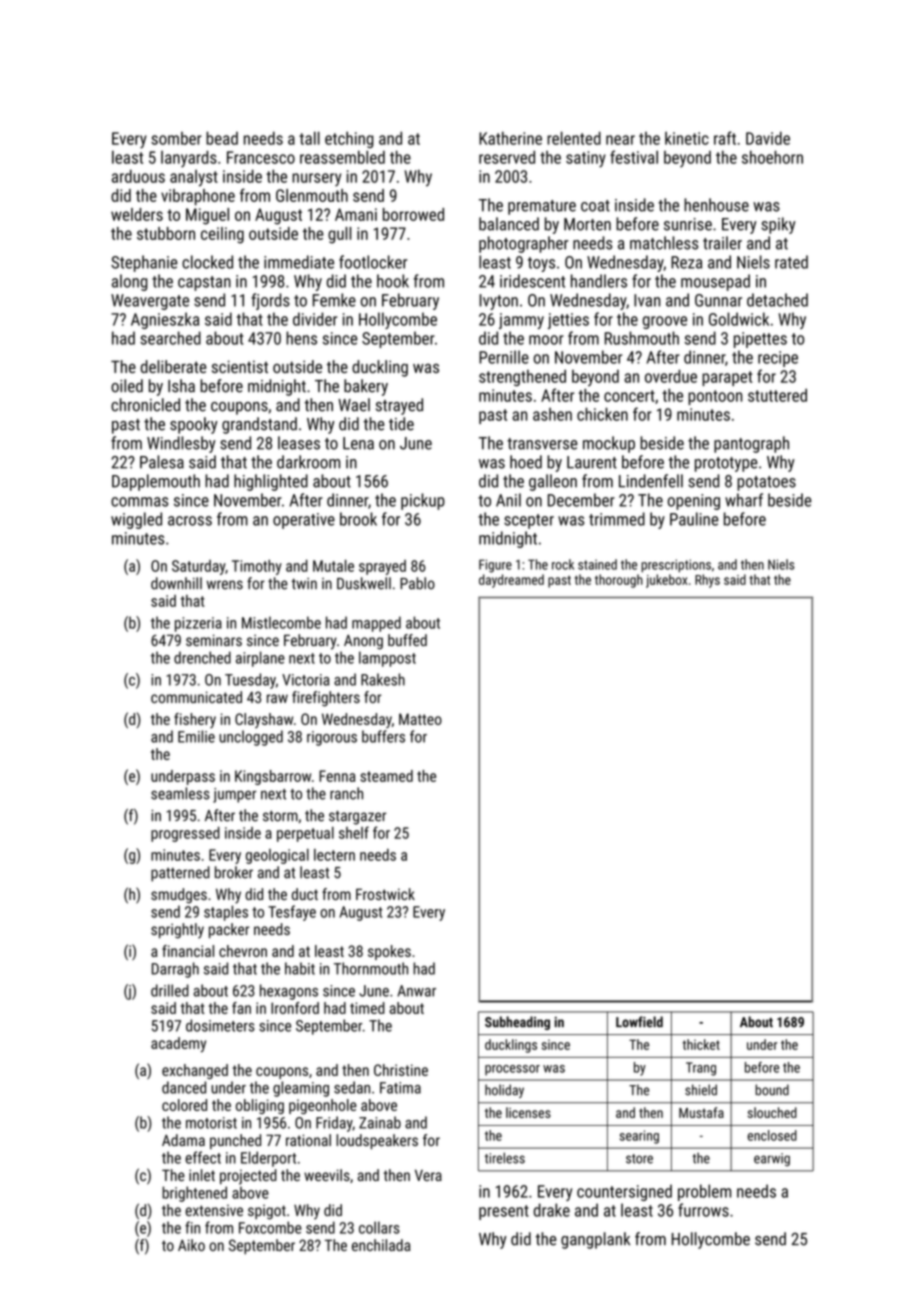 This document has height=1314, width=924. Describe the element at coordinates (716, 205) in the document. I see `henhouse` at that location.
